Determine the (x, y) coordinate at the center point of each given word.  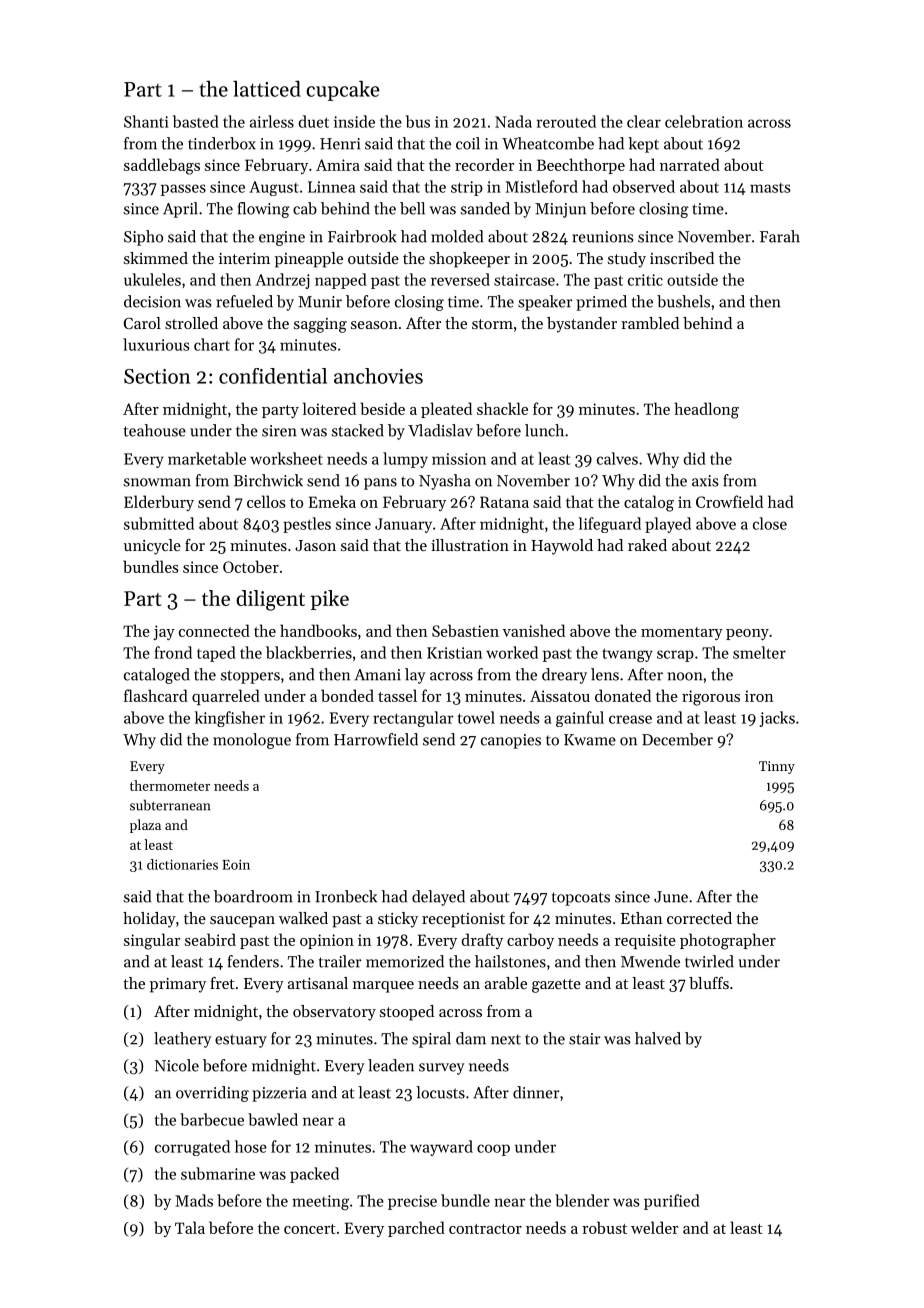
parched (416, 1229)
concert (310, 1229)
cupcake (343, 91)
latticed (267, 89)
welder (654, 1227)
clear (644, 121)
